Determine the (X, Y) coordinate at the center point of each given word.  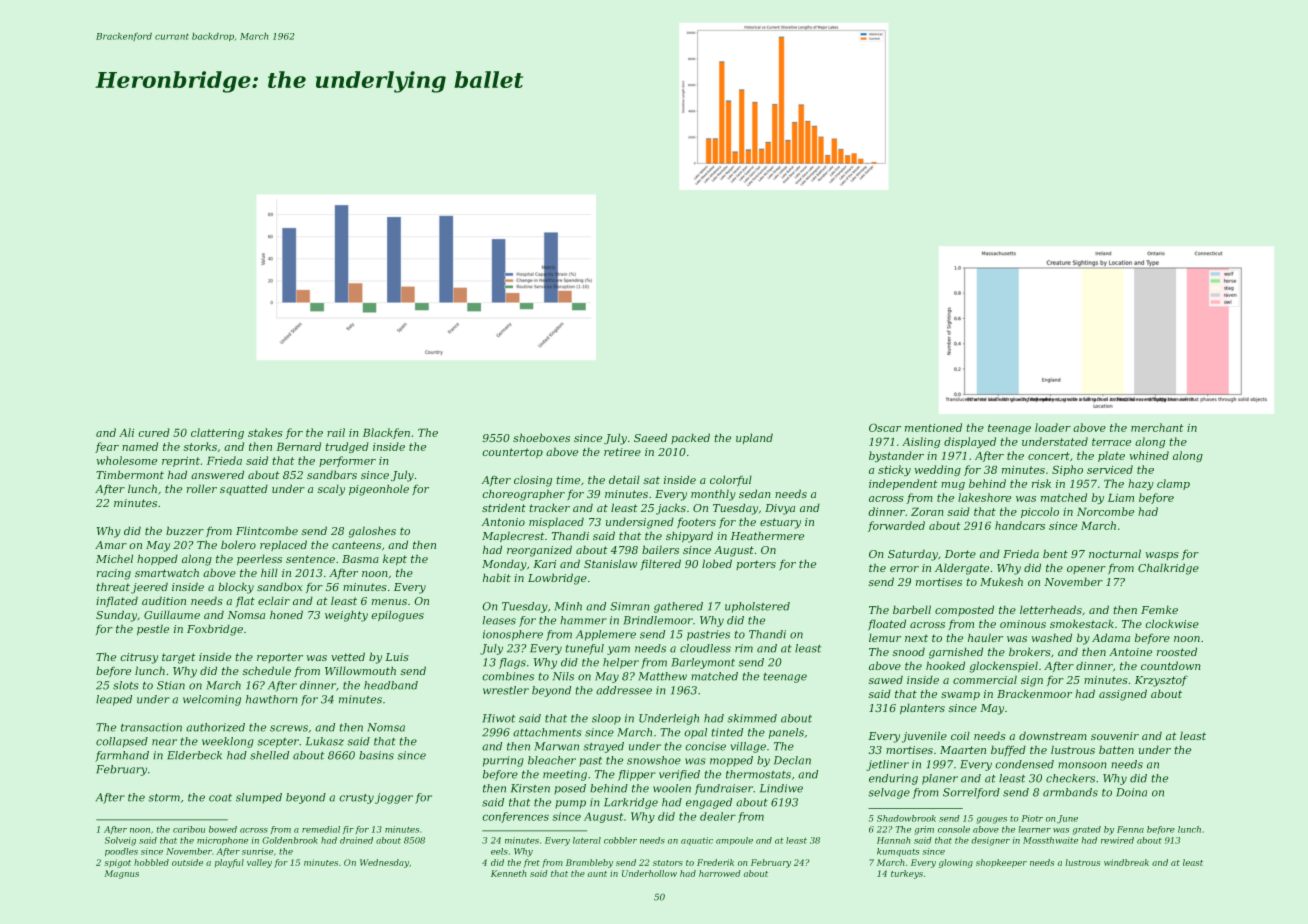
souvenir (1115, 736)
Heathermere (767, 535)
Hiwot (498, 718)
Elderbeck (194, 755)
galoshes (372, 532)
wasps (1162, 556)
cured (154, 432)
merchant (1157, 427)
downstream (1053, 735)
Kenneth (509, 873)
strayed (603, 747)
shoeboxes (541, 437)
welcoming (212, 700)
